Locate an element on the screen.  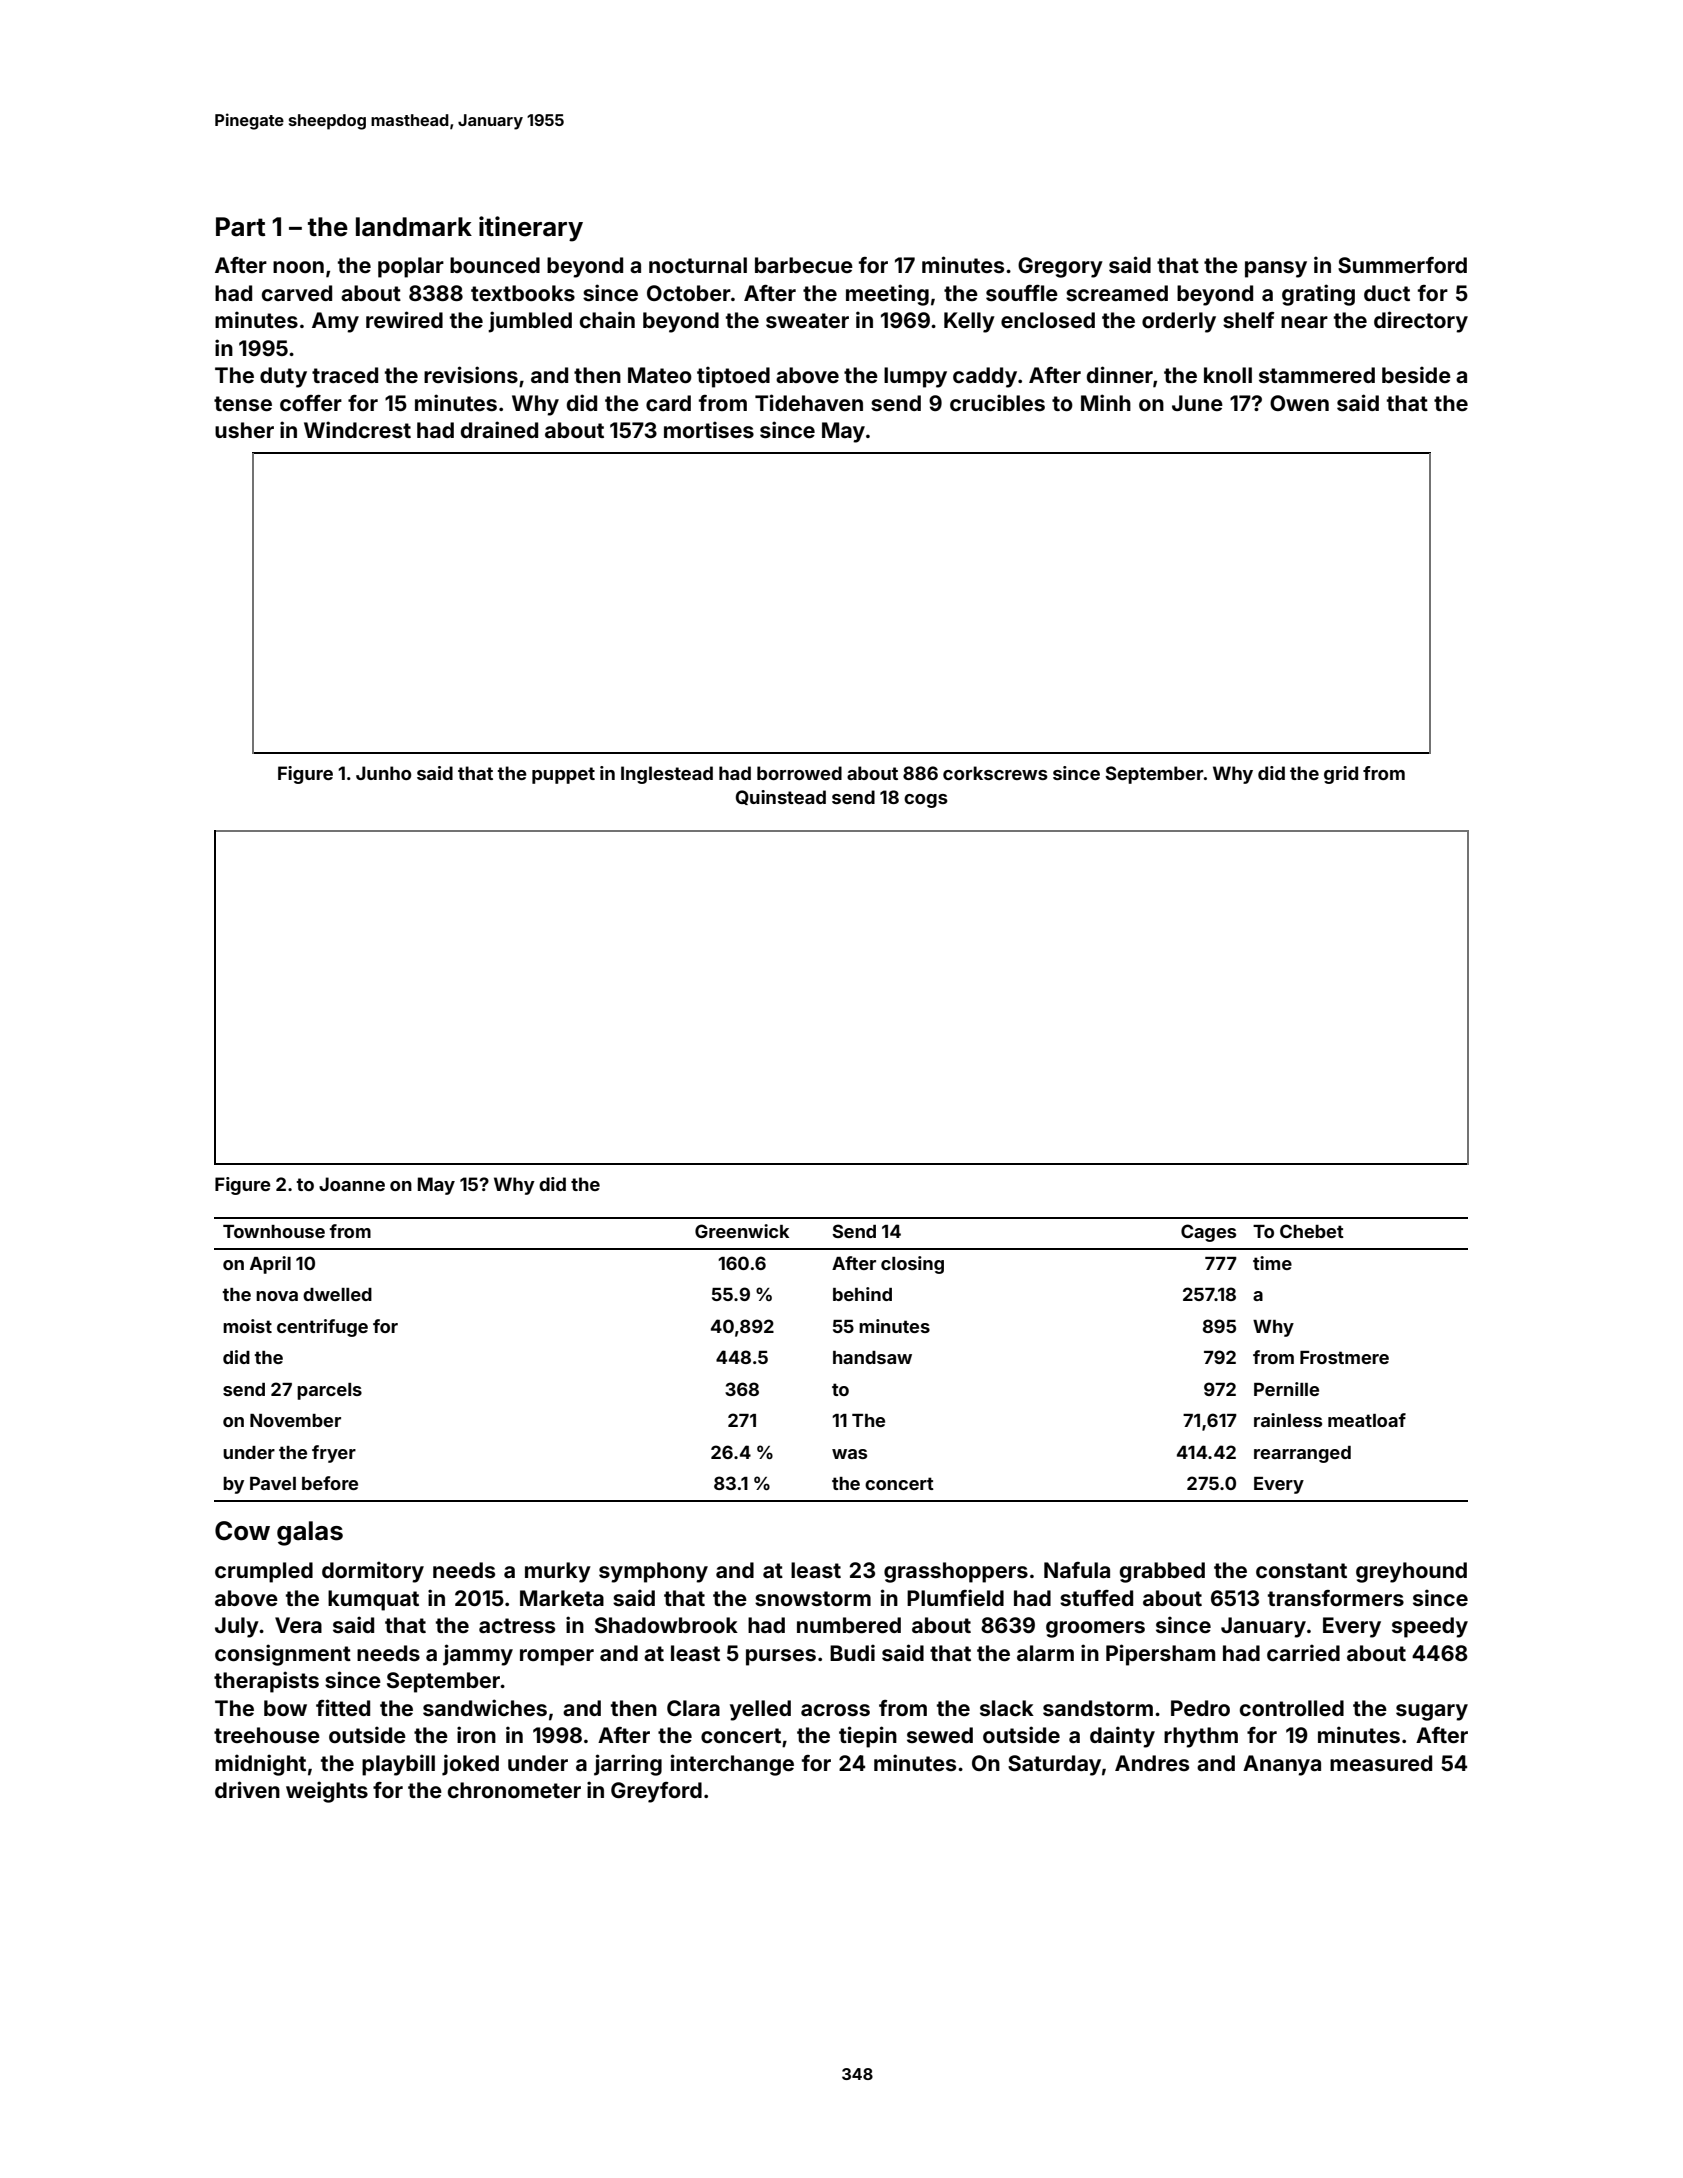
behind is located at coordinates (862, 1294).
